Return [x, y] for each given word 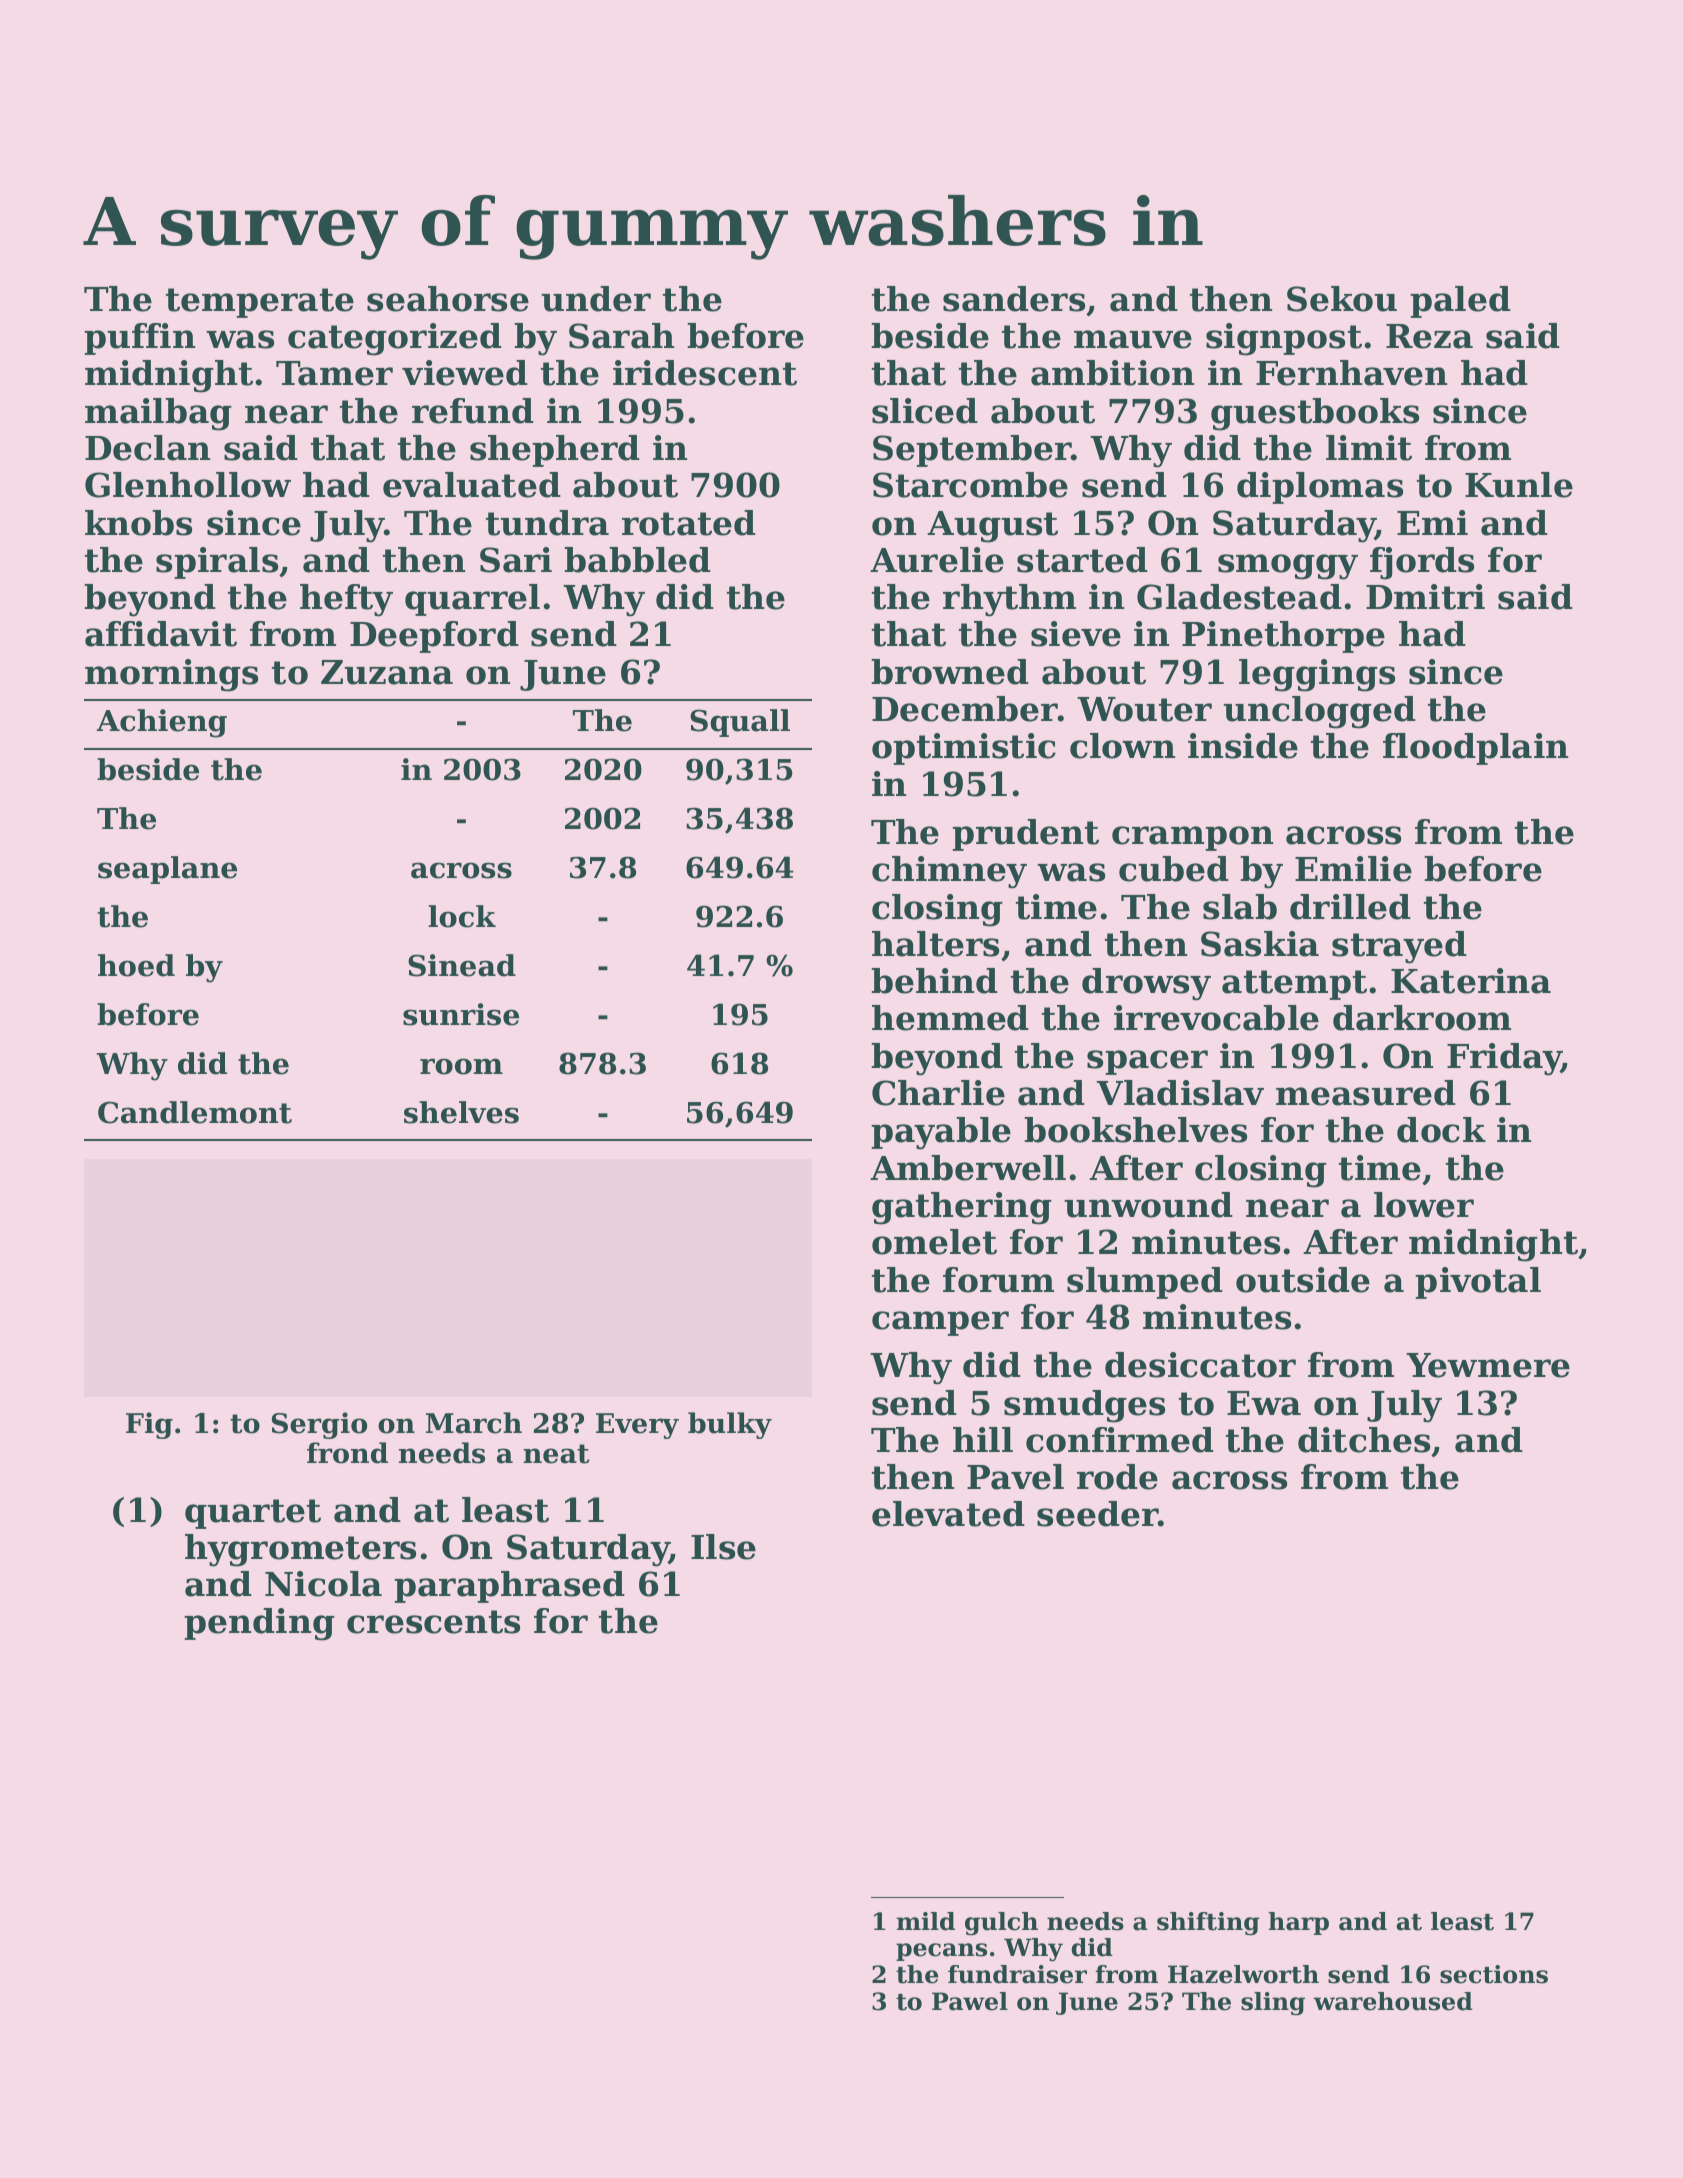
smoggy [1288, 567]
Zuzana [387, 672]
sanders [1014, 299]
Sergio [319, 1425]
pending [259, 1624]
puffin [139, 339]
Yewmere [1488, 1365]
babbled [637, 560]
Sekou [1342, 299]
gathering [962, 1208]
